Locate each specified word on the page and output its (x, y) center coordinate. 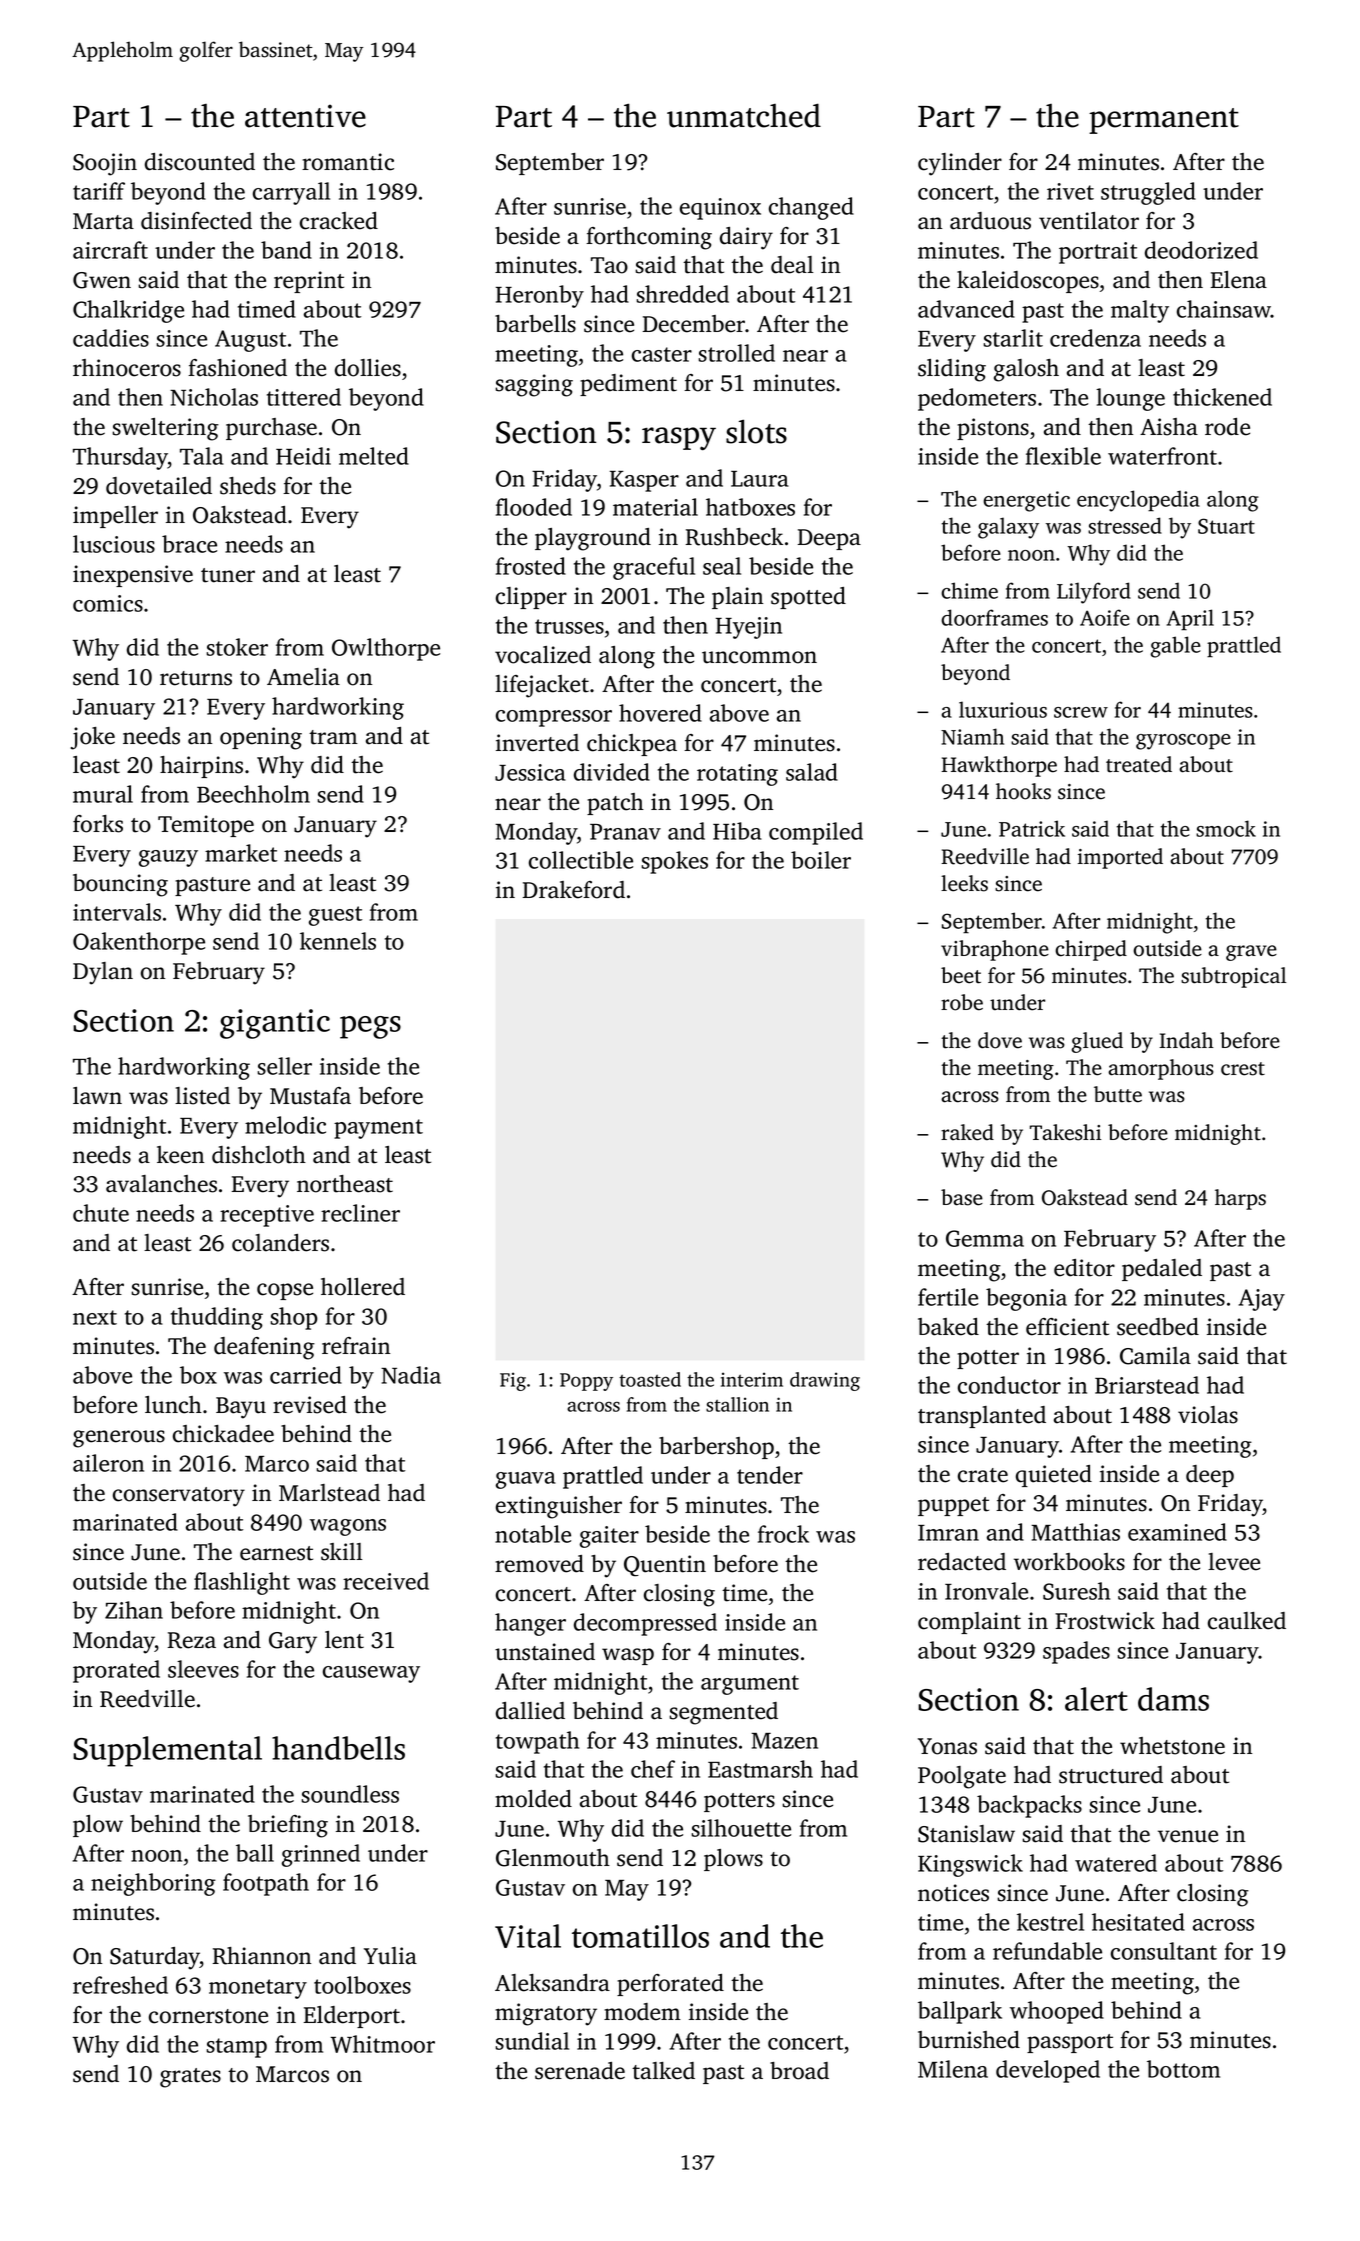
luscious (114, 544)
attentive (305, 116)
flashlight (242, 1583)
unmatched (744, 115)
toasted (650, 1379)
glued (1097, 1042)
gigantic (275, 1024)
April (1190, 620)
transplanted (982, 1417)
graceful (654, 568)
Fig (513, 1381)
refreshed (120, 1985)
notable (533, 1534)
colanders (280, 1243)
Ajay (1262, 1300)
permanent (1164, 121)
